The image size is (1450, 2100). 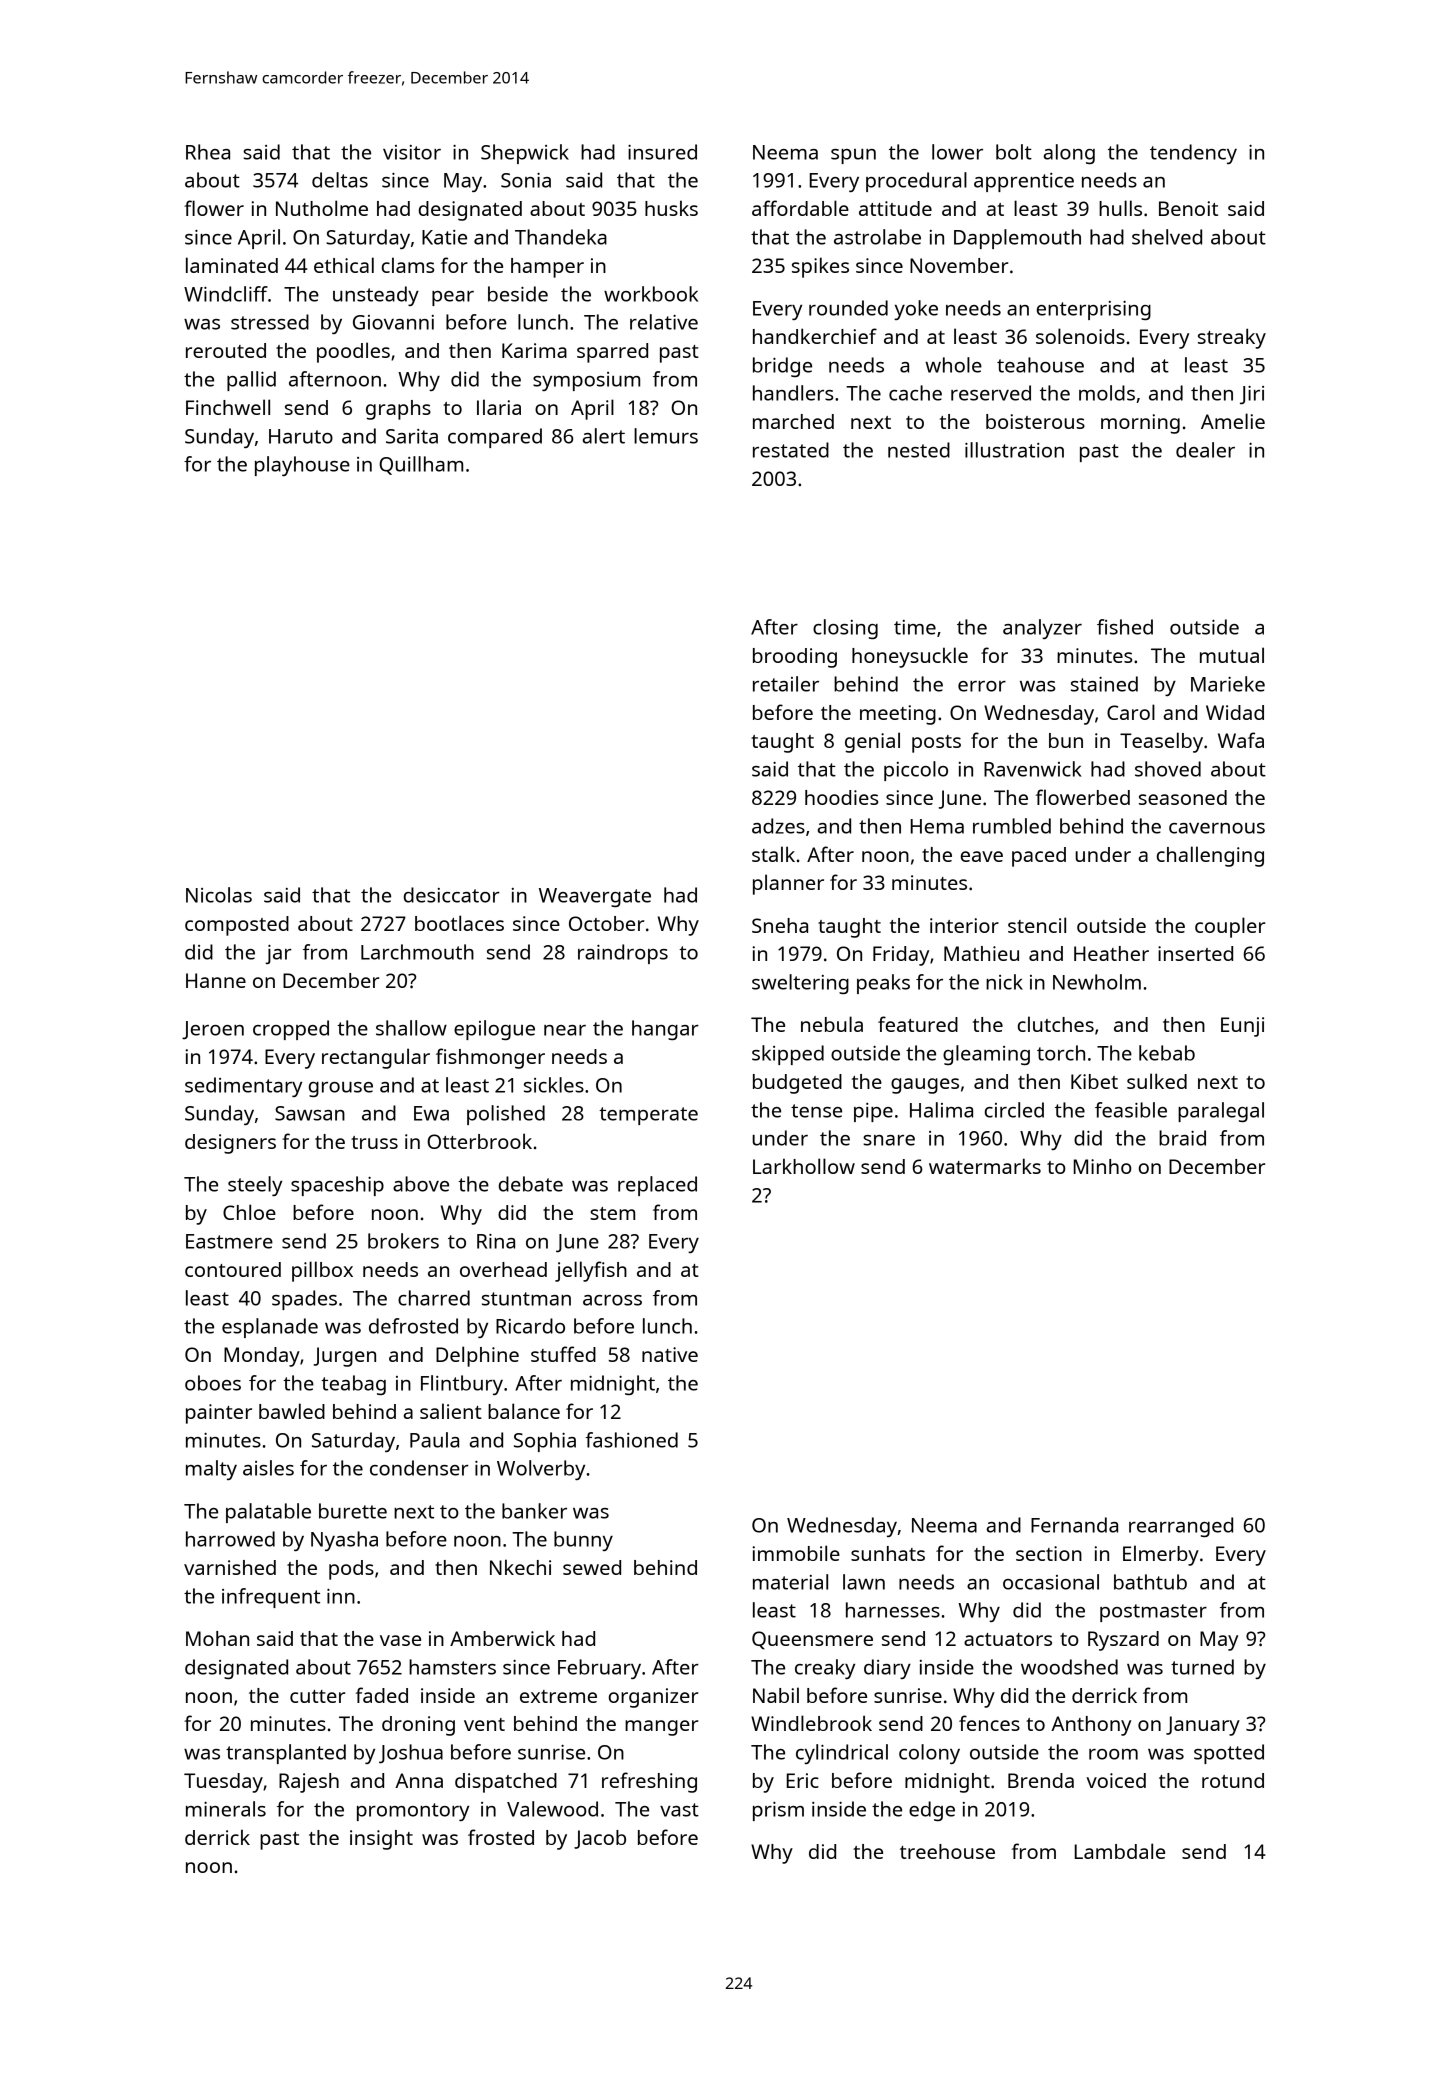 I want to click on fished, so click(x=1125, y=627).
